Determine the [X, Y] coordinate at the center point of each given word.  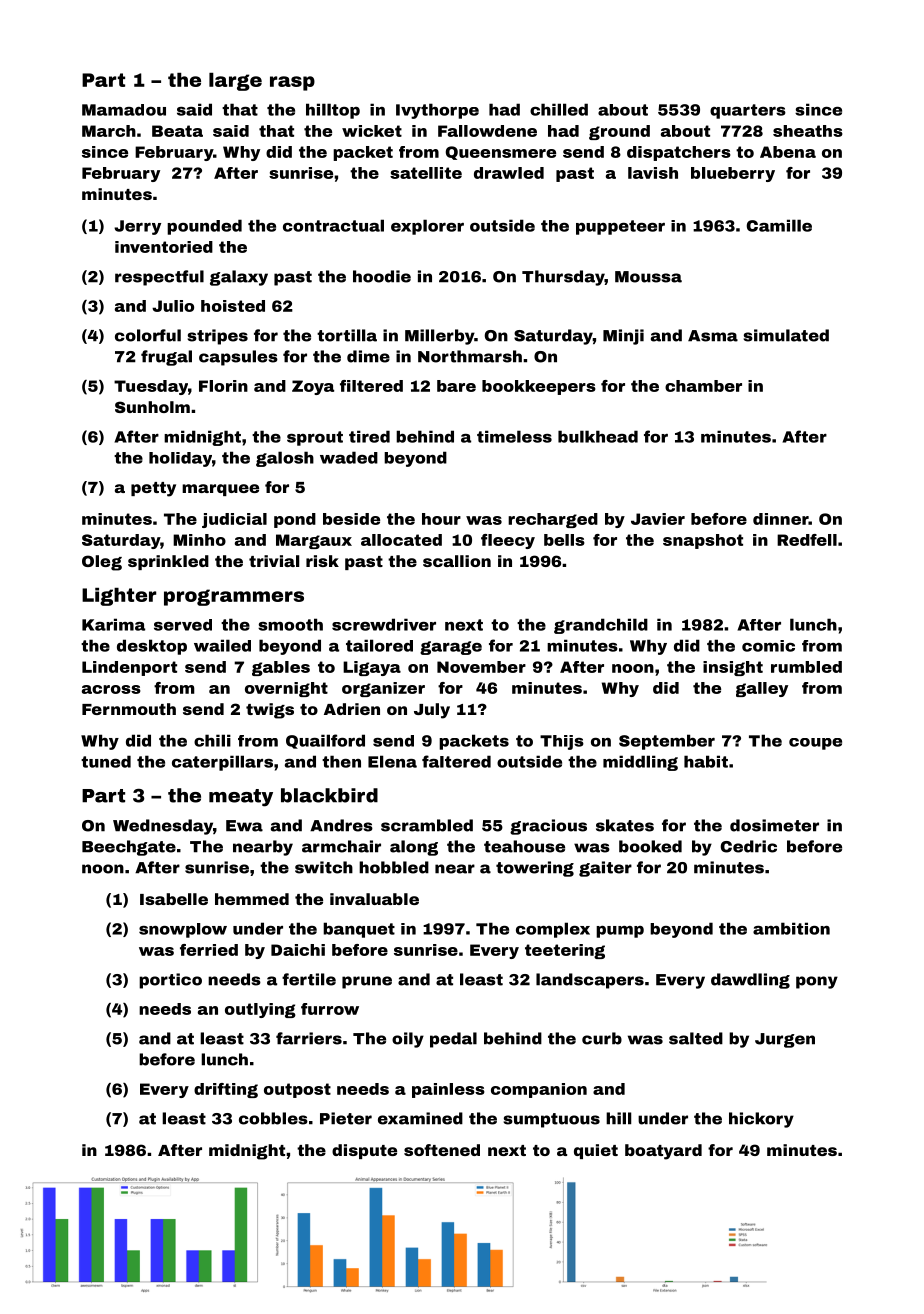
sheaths [808, 131]
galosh [285, 459]
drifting [226, 1090]
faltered [456, 761]
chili [212, 740]
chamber [703, 386]
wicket [372, 131]
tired [369, 436]
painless [448, 1090]
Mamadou [124, 110]
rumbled [806, 667]
